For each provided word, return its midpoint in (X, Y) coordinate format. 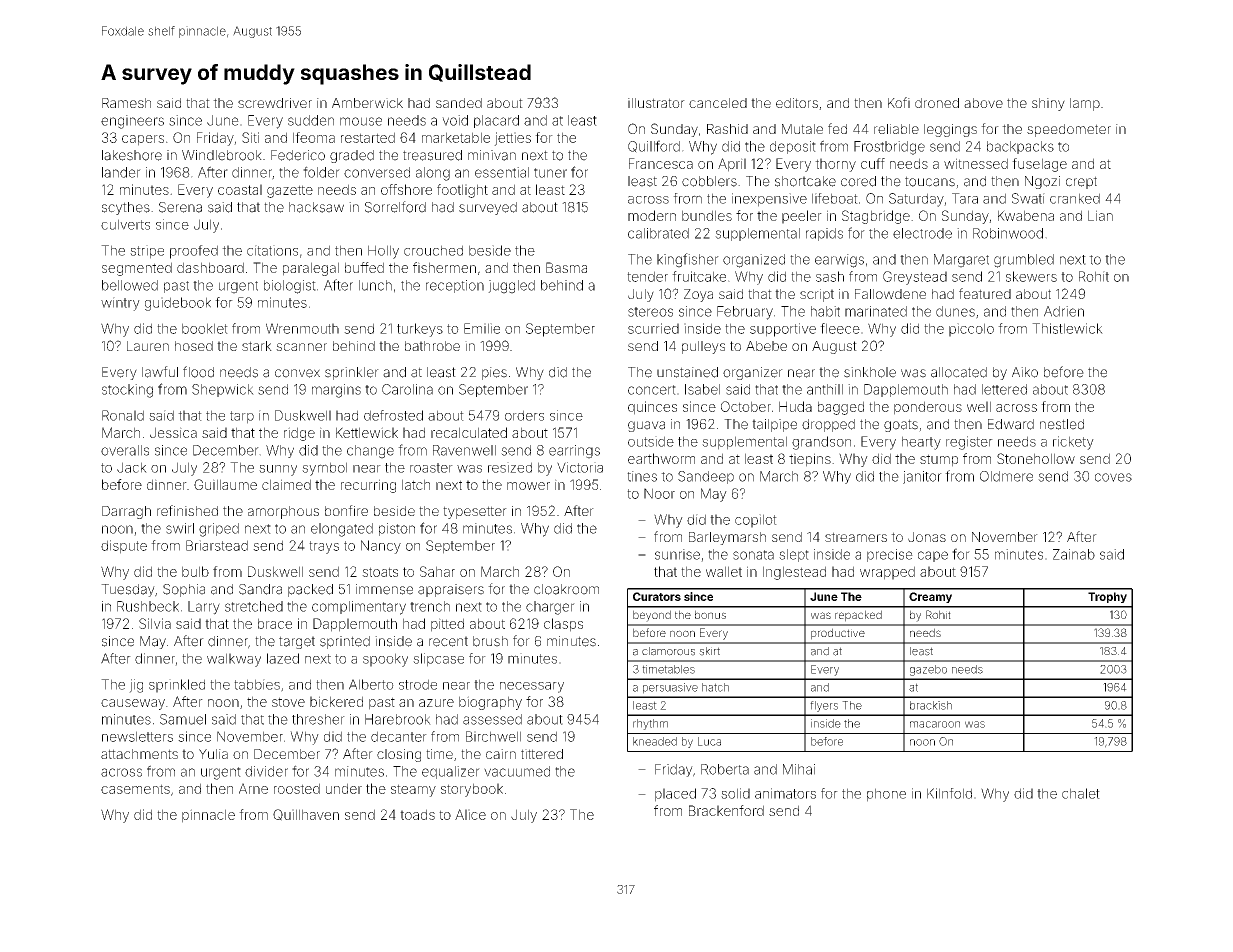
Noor (659, 493)
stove (288, 702)
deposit (793, 147)
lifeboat (835, 198)
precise (890, 555)
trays (324, 547)
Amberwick (367, 103)
